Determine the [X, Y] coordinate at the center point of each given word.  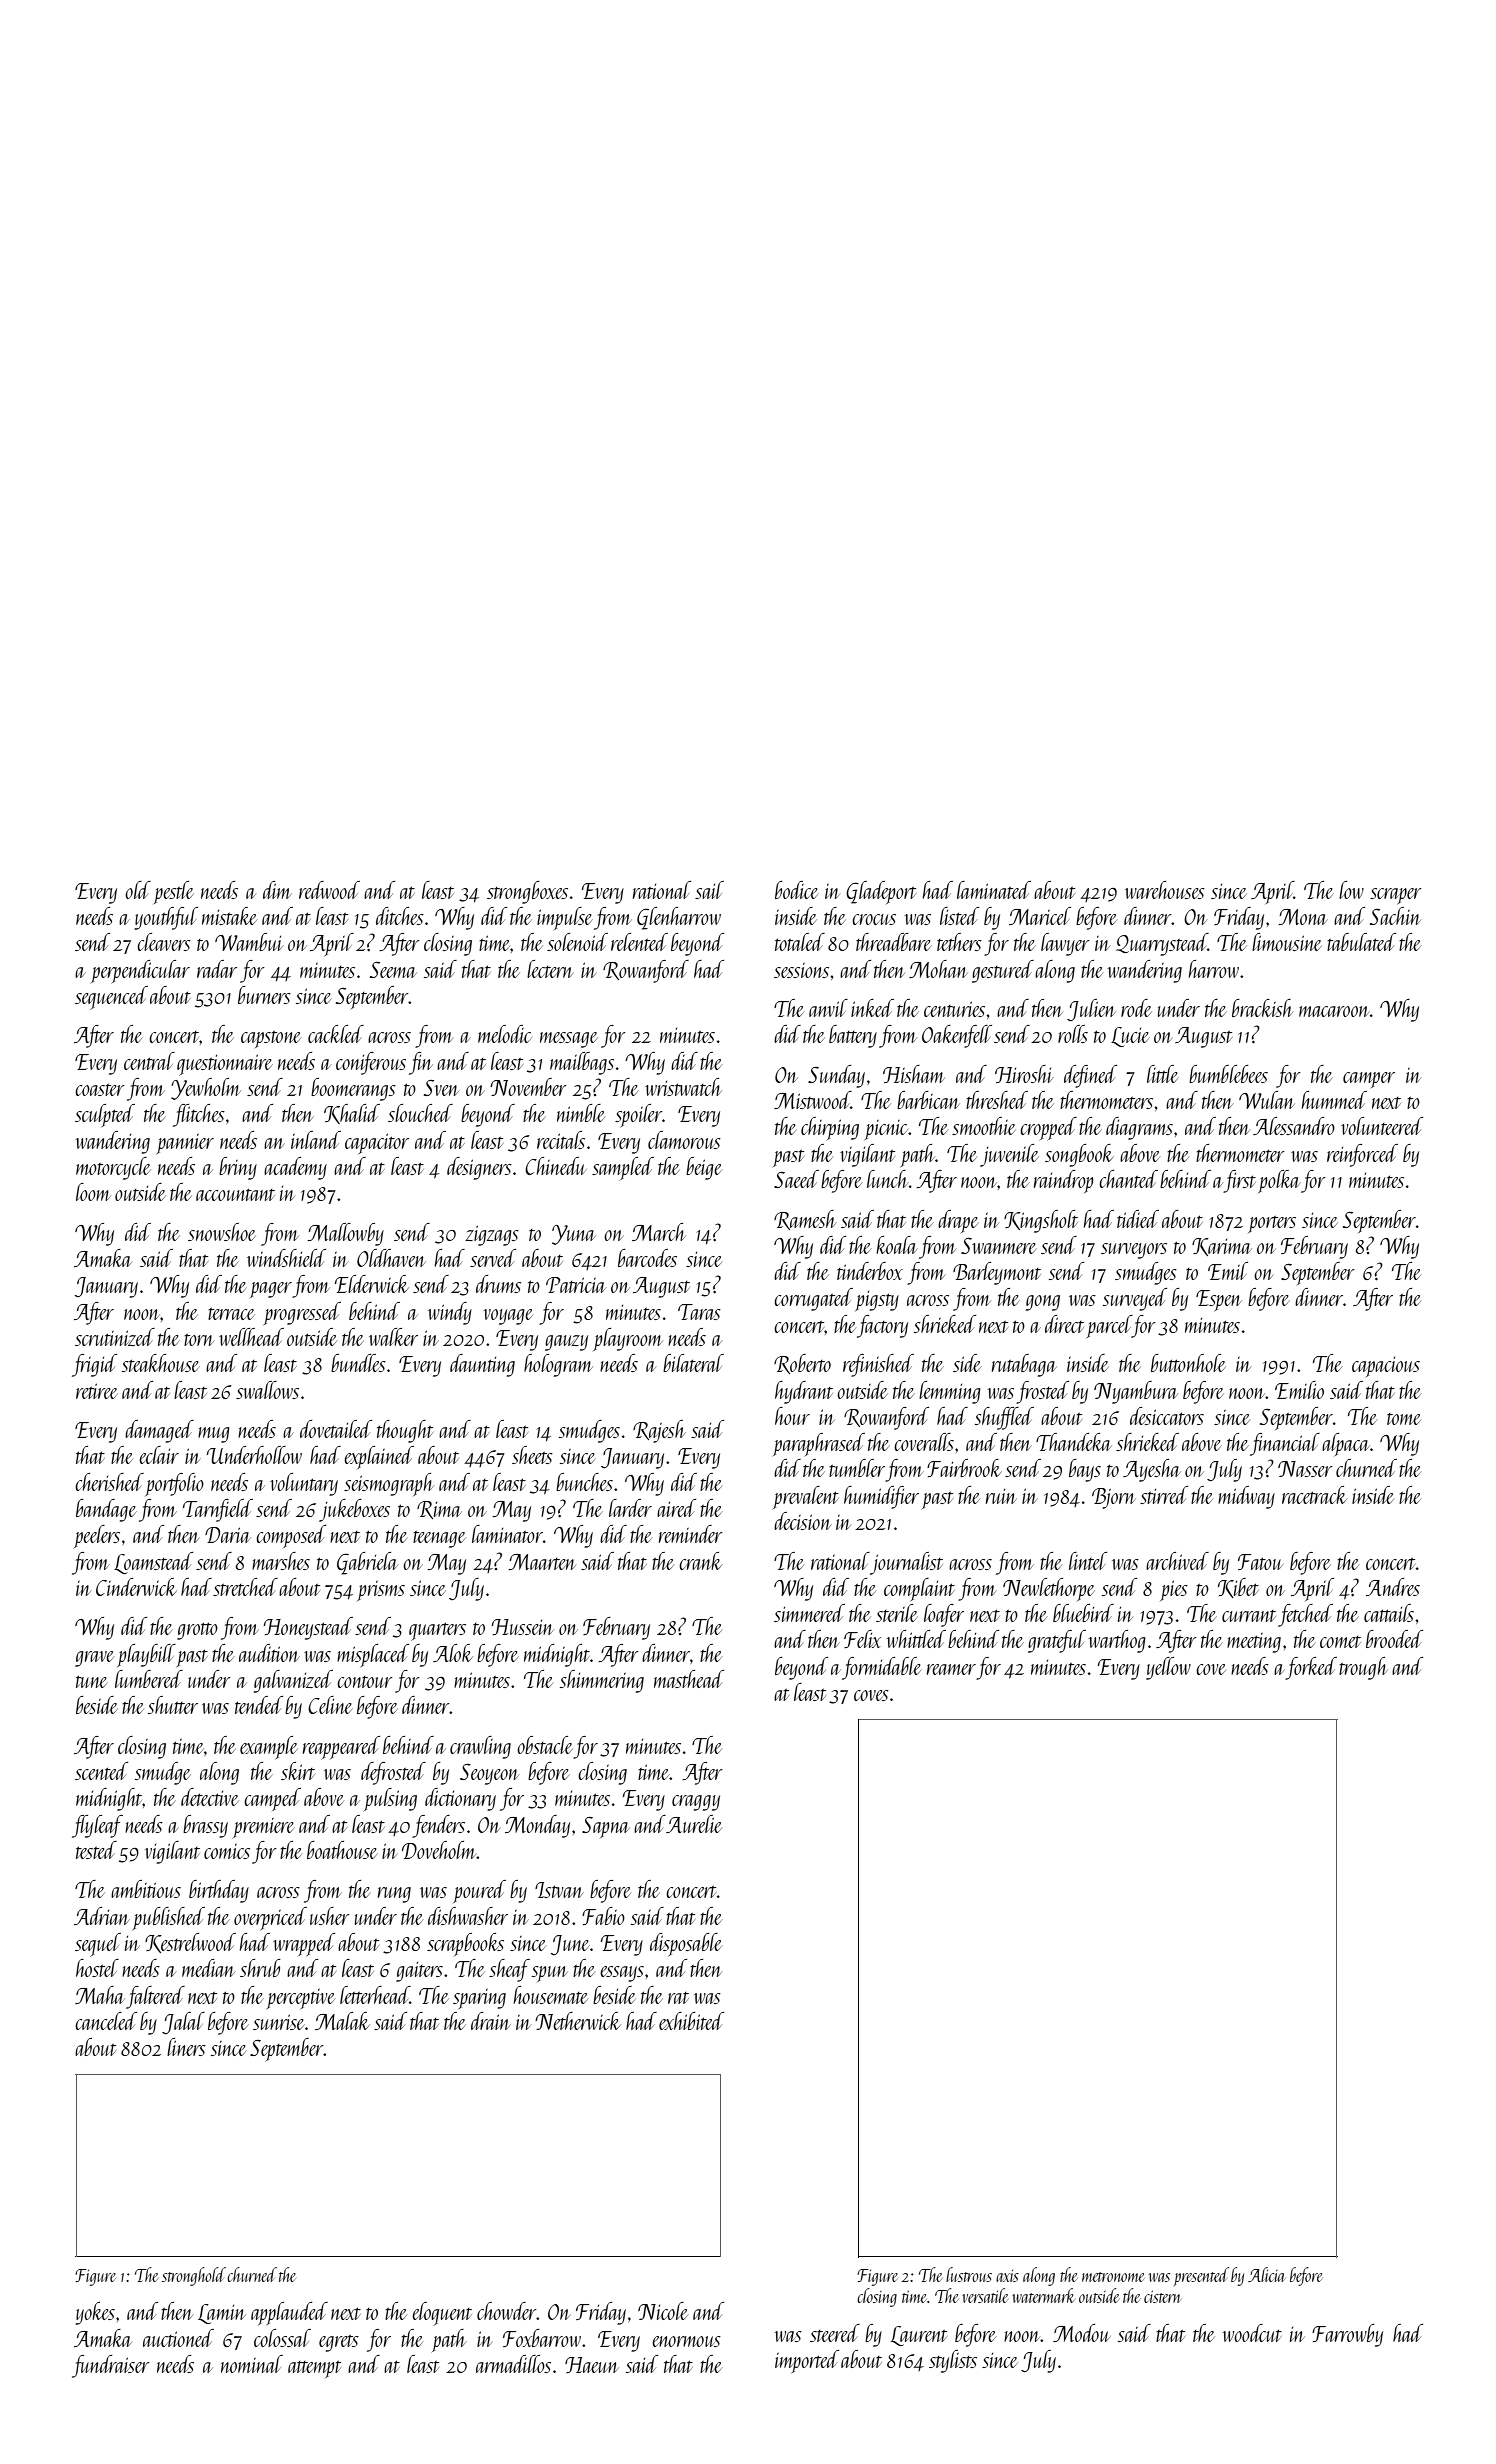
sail [709, 890]
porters [1272, 1224]
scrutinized [115, 1337]
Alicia [1266, 2274]
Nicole [663, 2311]
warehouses [1165, 890]
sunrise [279, 2022]
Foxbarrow [542, 2338]
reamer [951, 1669]
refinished [878, 1365]
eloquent [442, 2314]
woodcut [1252, 2333]
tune [92, 1682]
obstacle [545, 1745]
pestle [174, 892]
